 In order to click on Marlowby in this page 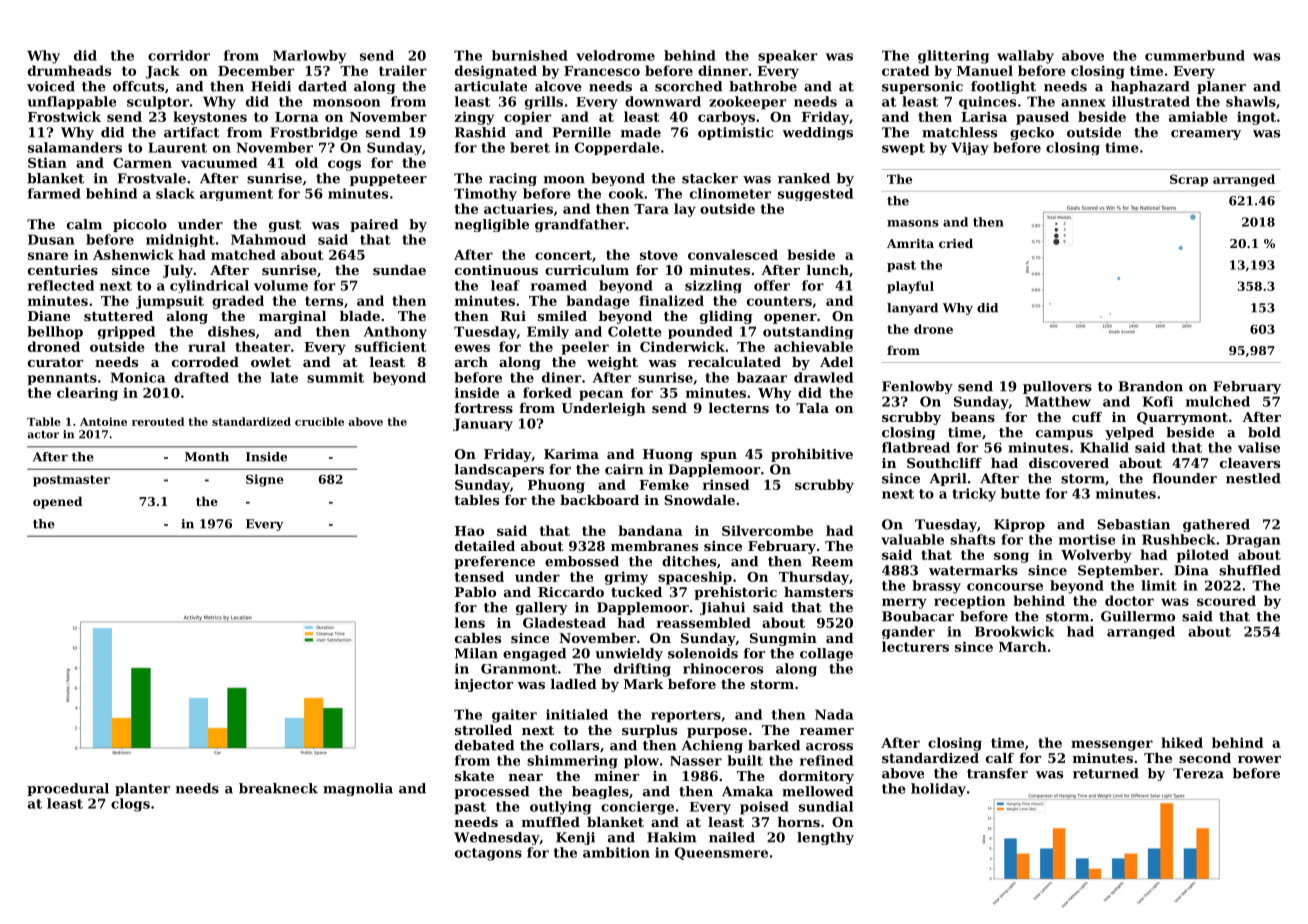, I will do `click(309, 57)`.
